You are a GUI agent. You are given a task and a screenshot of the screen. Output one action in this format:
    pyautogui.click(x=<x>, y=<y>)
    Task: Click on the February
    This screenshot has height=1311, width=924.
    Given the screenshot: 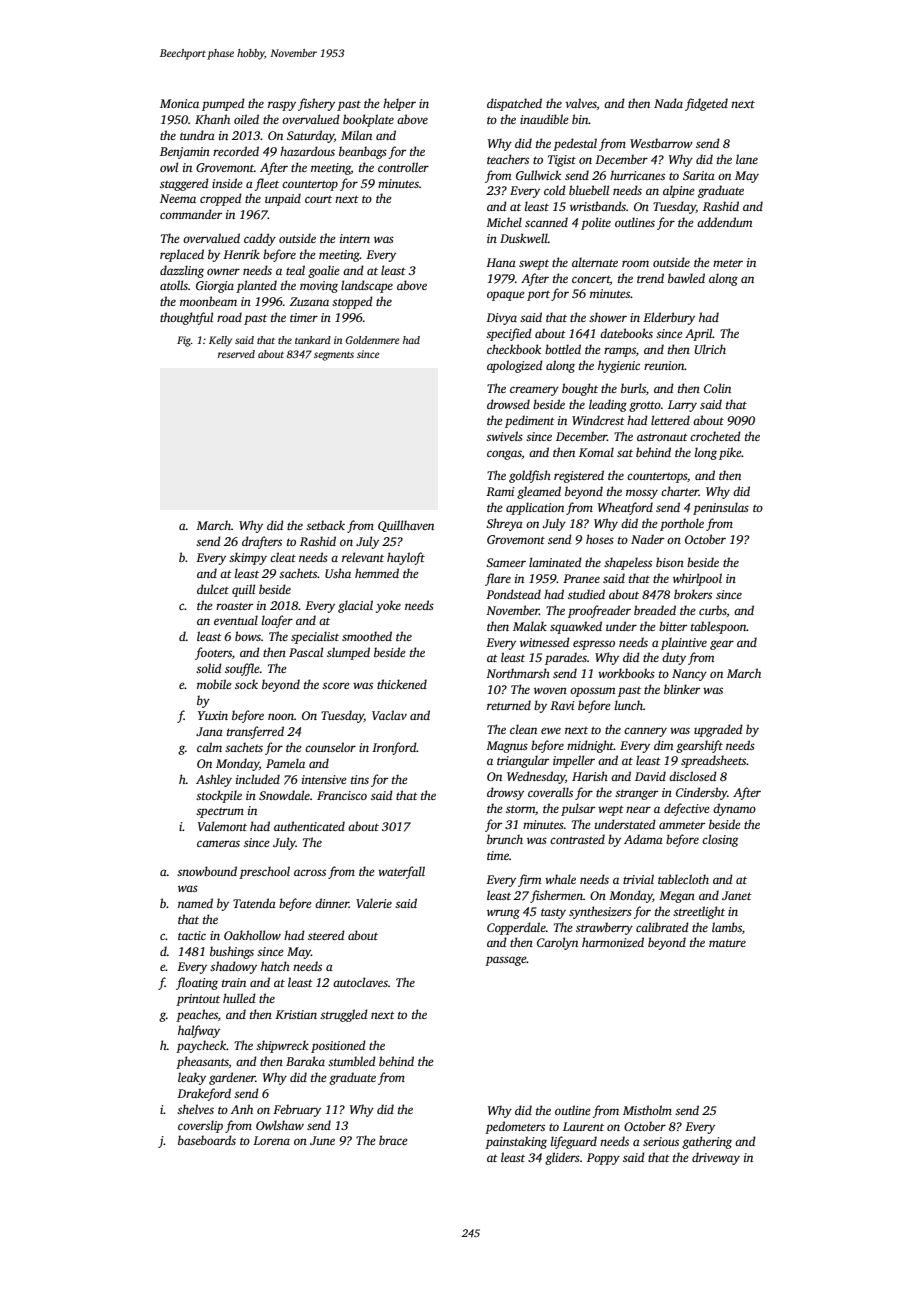 What is the action you would take?
    pyautogui.click(x=297, y=1110)
